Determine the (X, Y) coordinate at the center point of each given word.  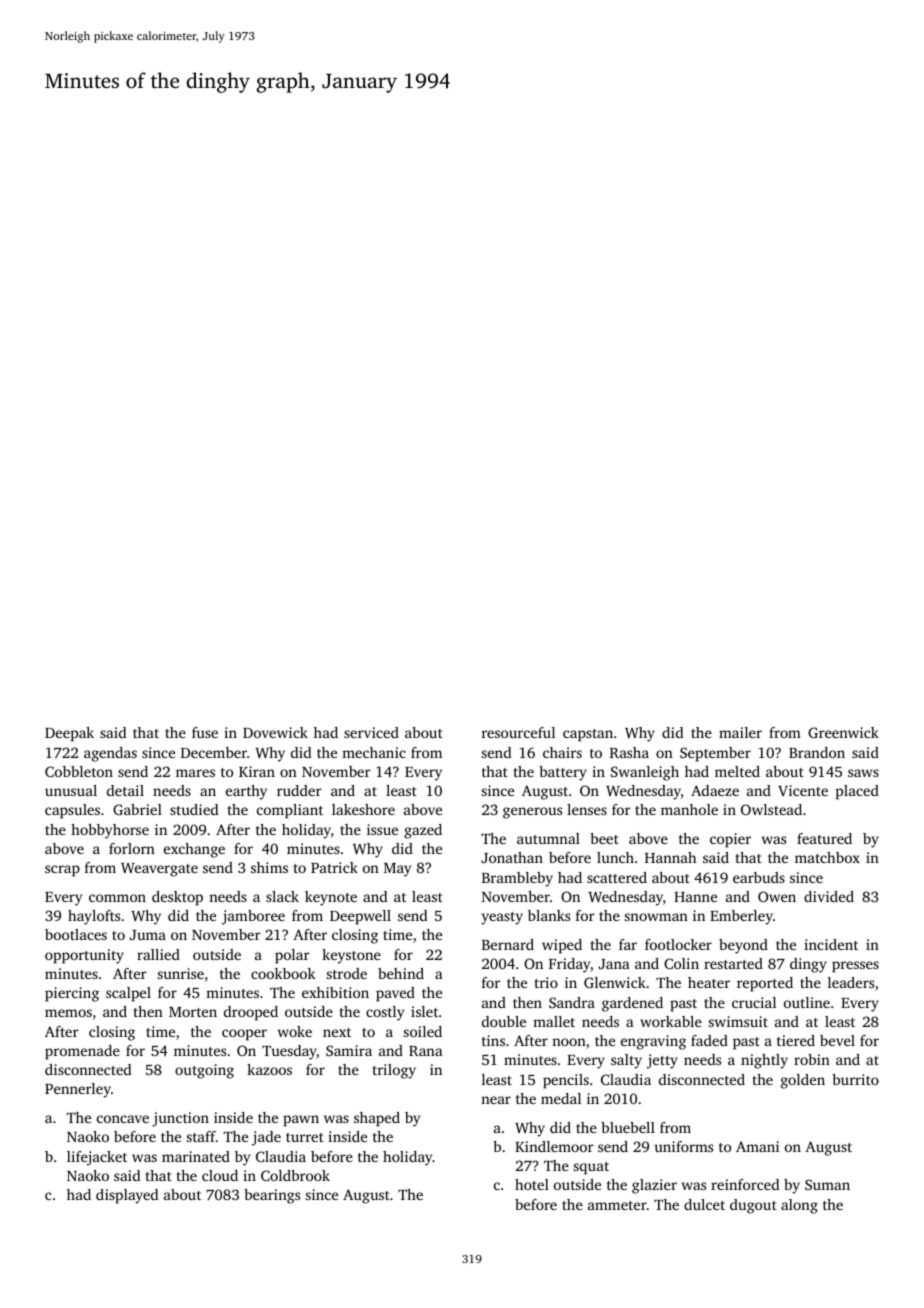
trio (546, 982)
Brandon (817, 752)
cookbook (283, 973)
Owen (777, 896)
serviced (371, 732)
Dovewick (275, 732)
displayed (127, 1196)
